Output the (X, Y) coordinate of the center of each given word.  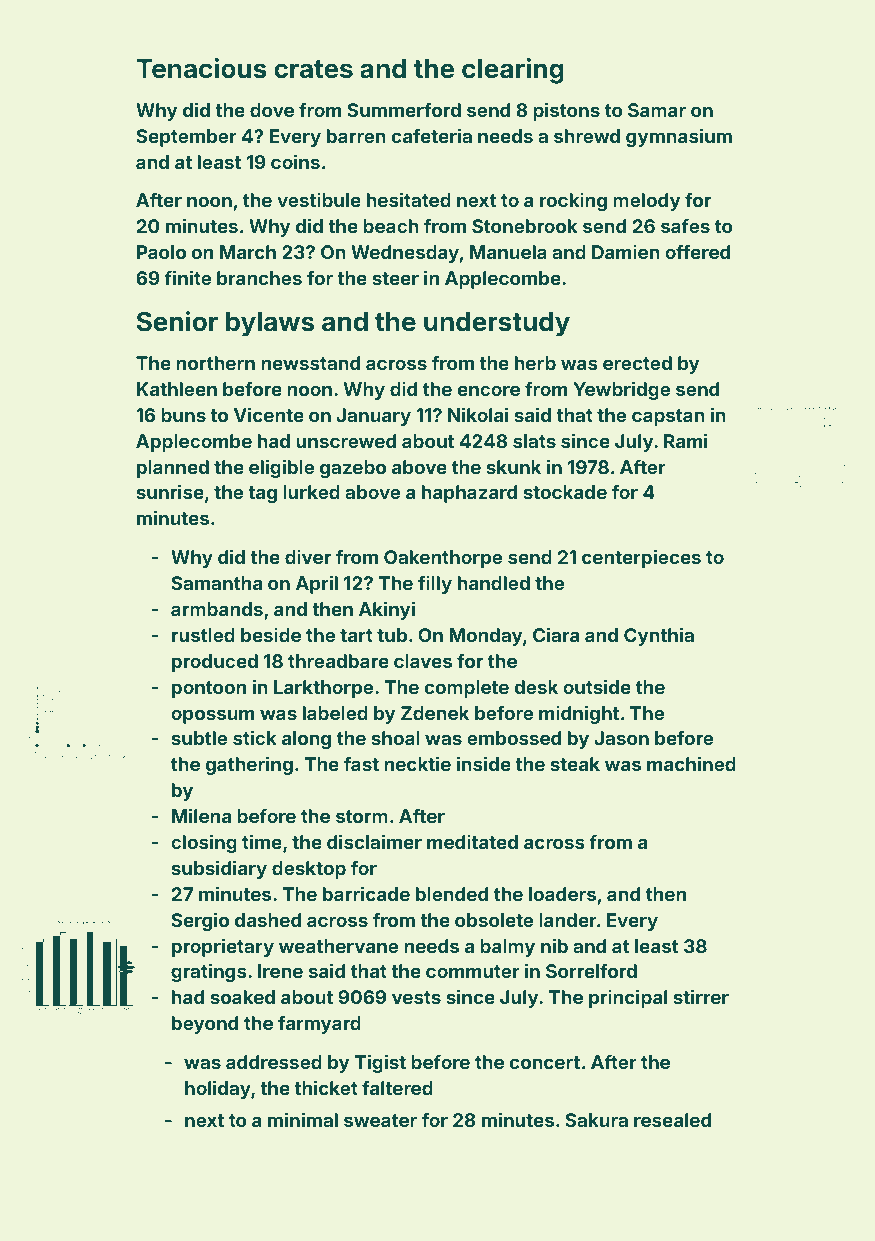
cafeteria (432, 135)
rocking (573, 201)
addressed (274, 1062)
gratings (209, 972)
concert (545, 1062)
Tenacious (201, 68)
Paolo (161, 252)
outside (597, 686)
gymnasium (679, 137)
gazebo (353, 469)
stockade (565, 492)
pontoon (209, 689)
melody (646, 202)
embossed (514, 738)
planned (173, 469)
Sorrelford (591, 970)
